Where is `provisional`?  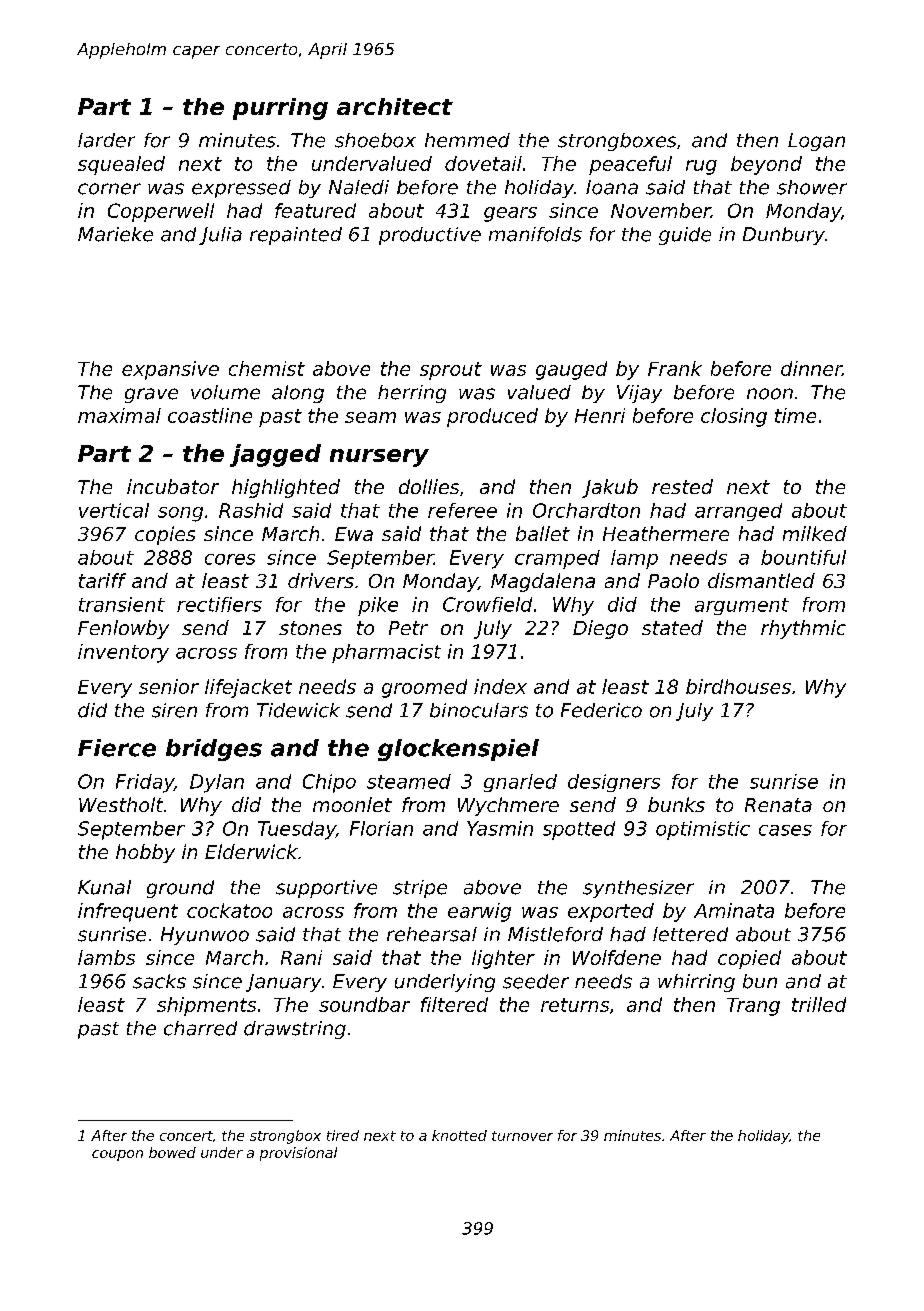 provisional is located at coordinates (298, 1154).
